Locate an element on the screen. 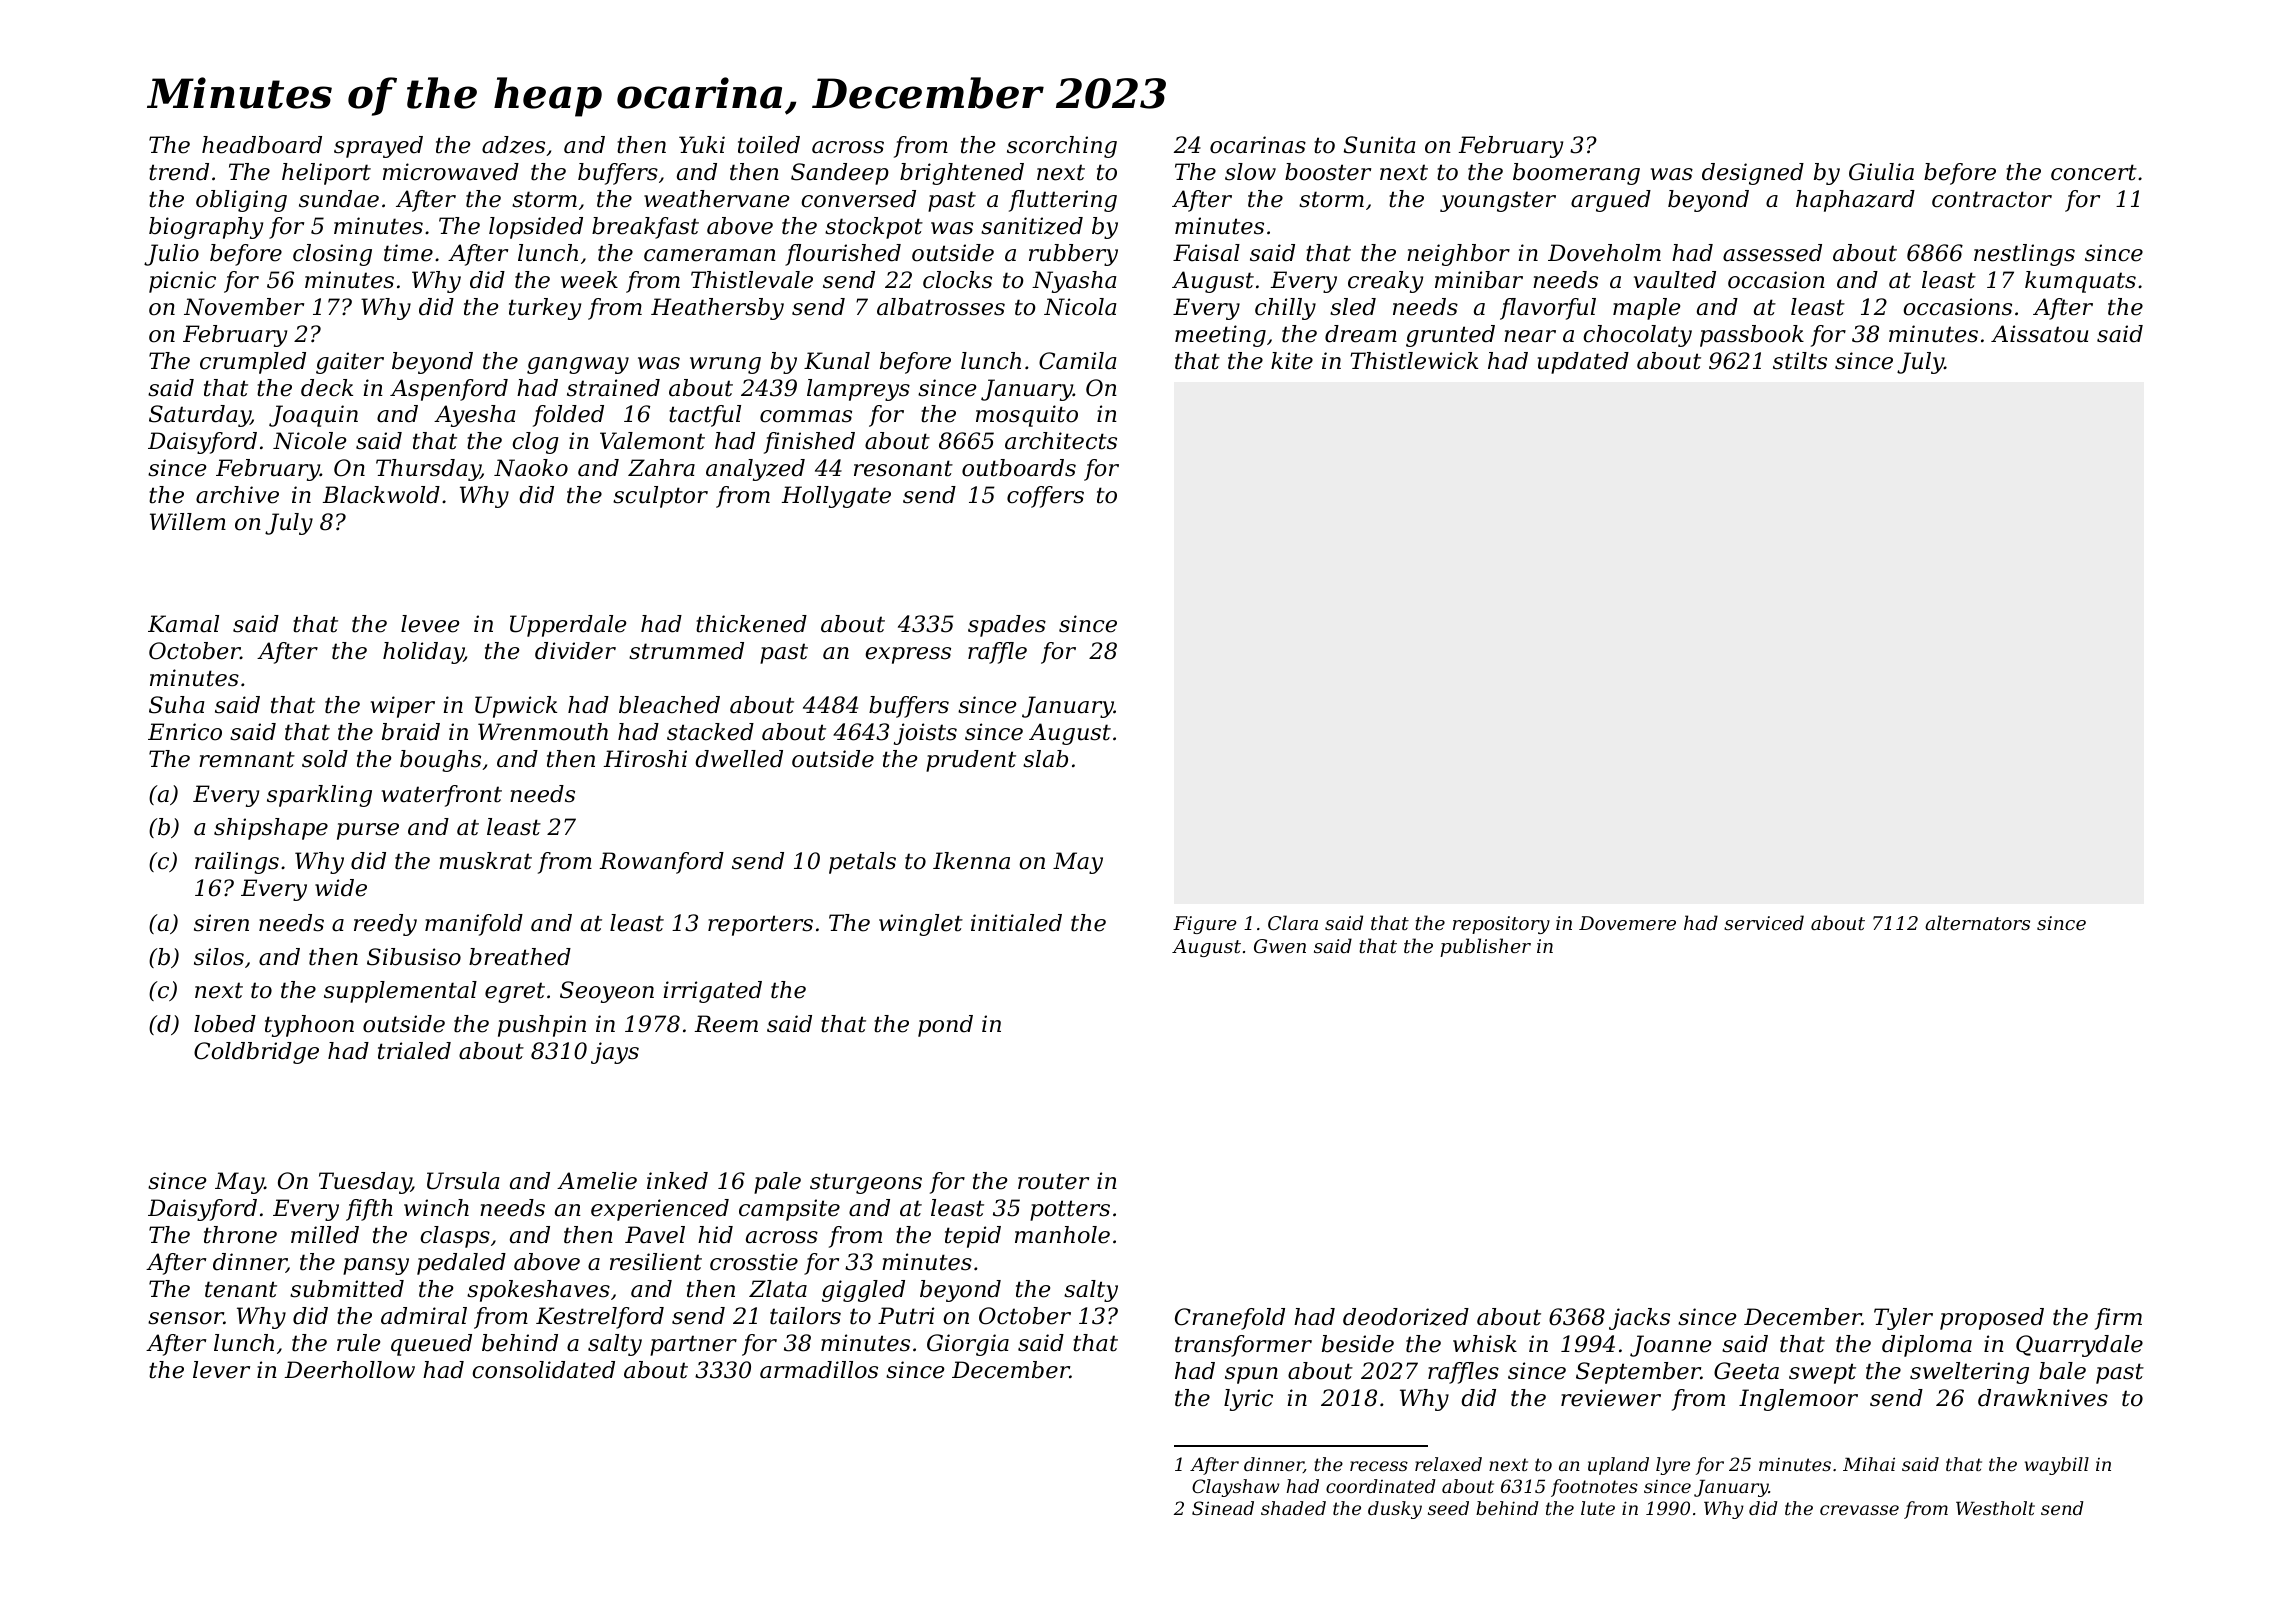 Image resolution: width=2292 pixels, height=1620 pixels. Giorgia is located at coordinates (968, 1345).
